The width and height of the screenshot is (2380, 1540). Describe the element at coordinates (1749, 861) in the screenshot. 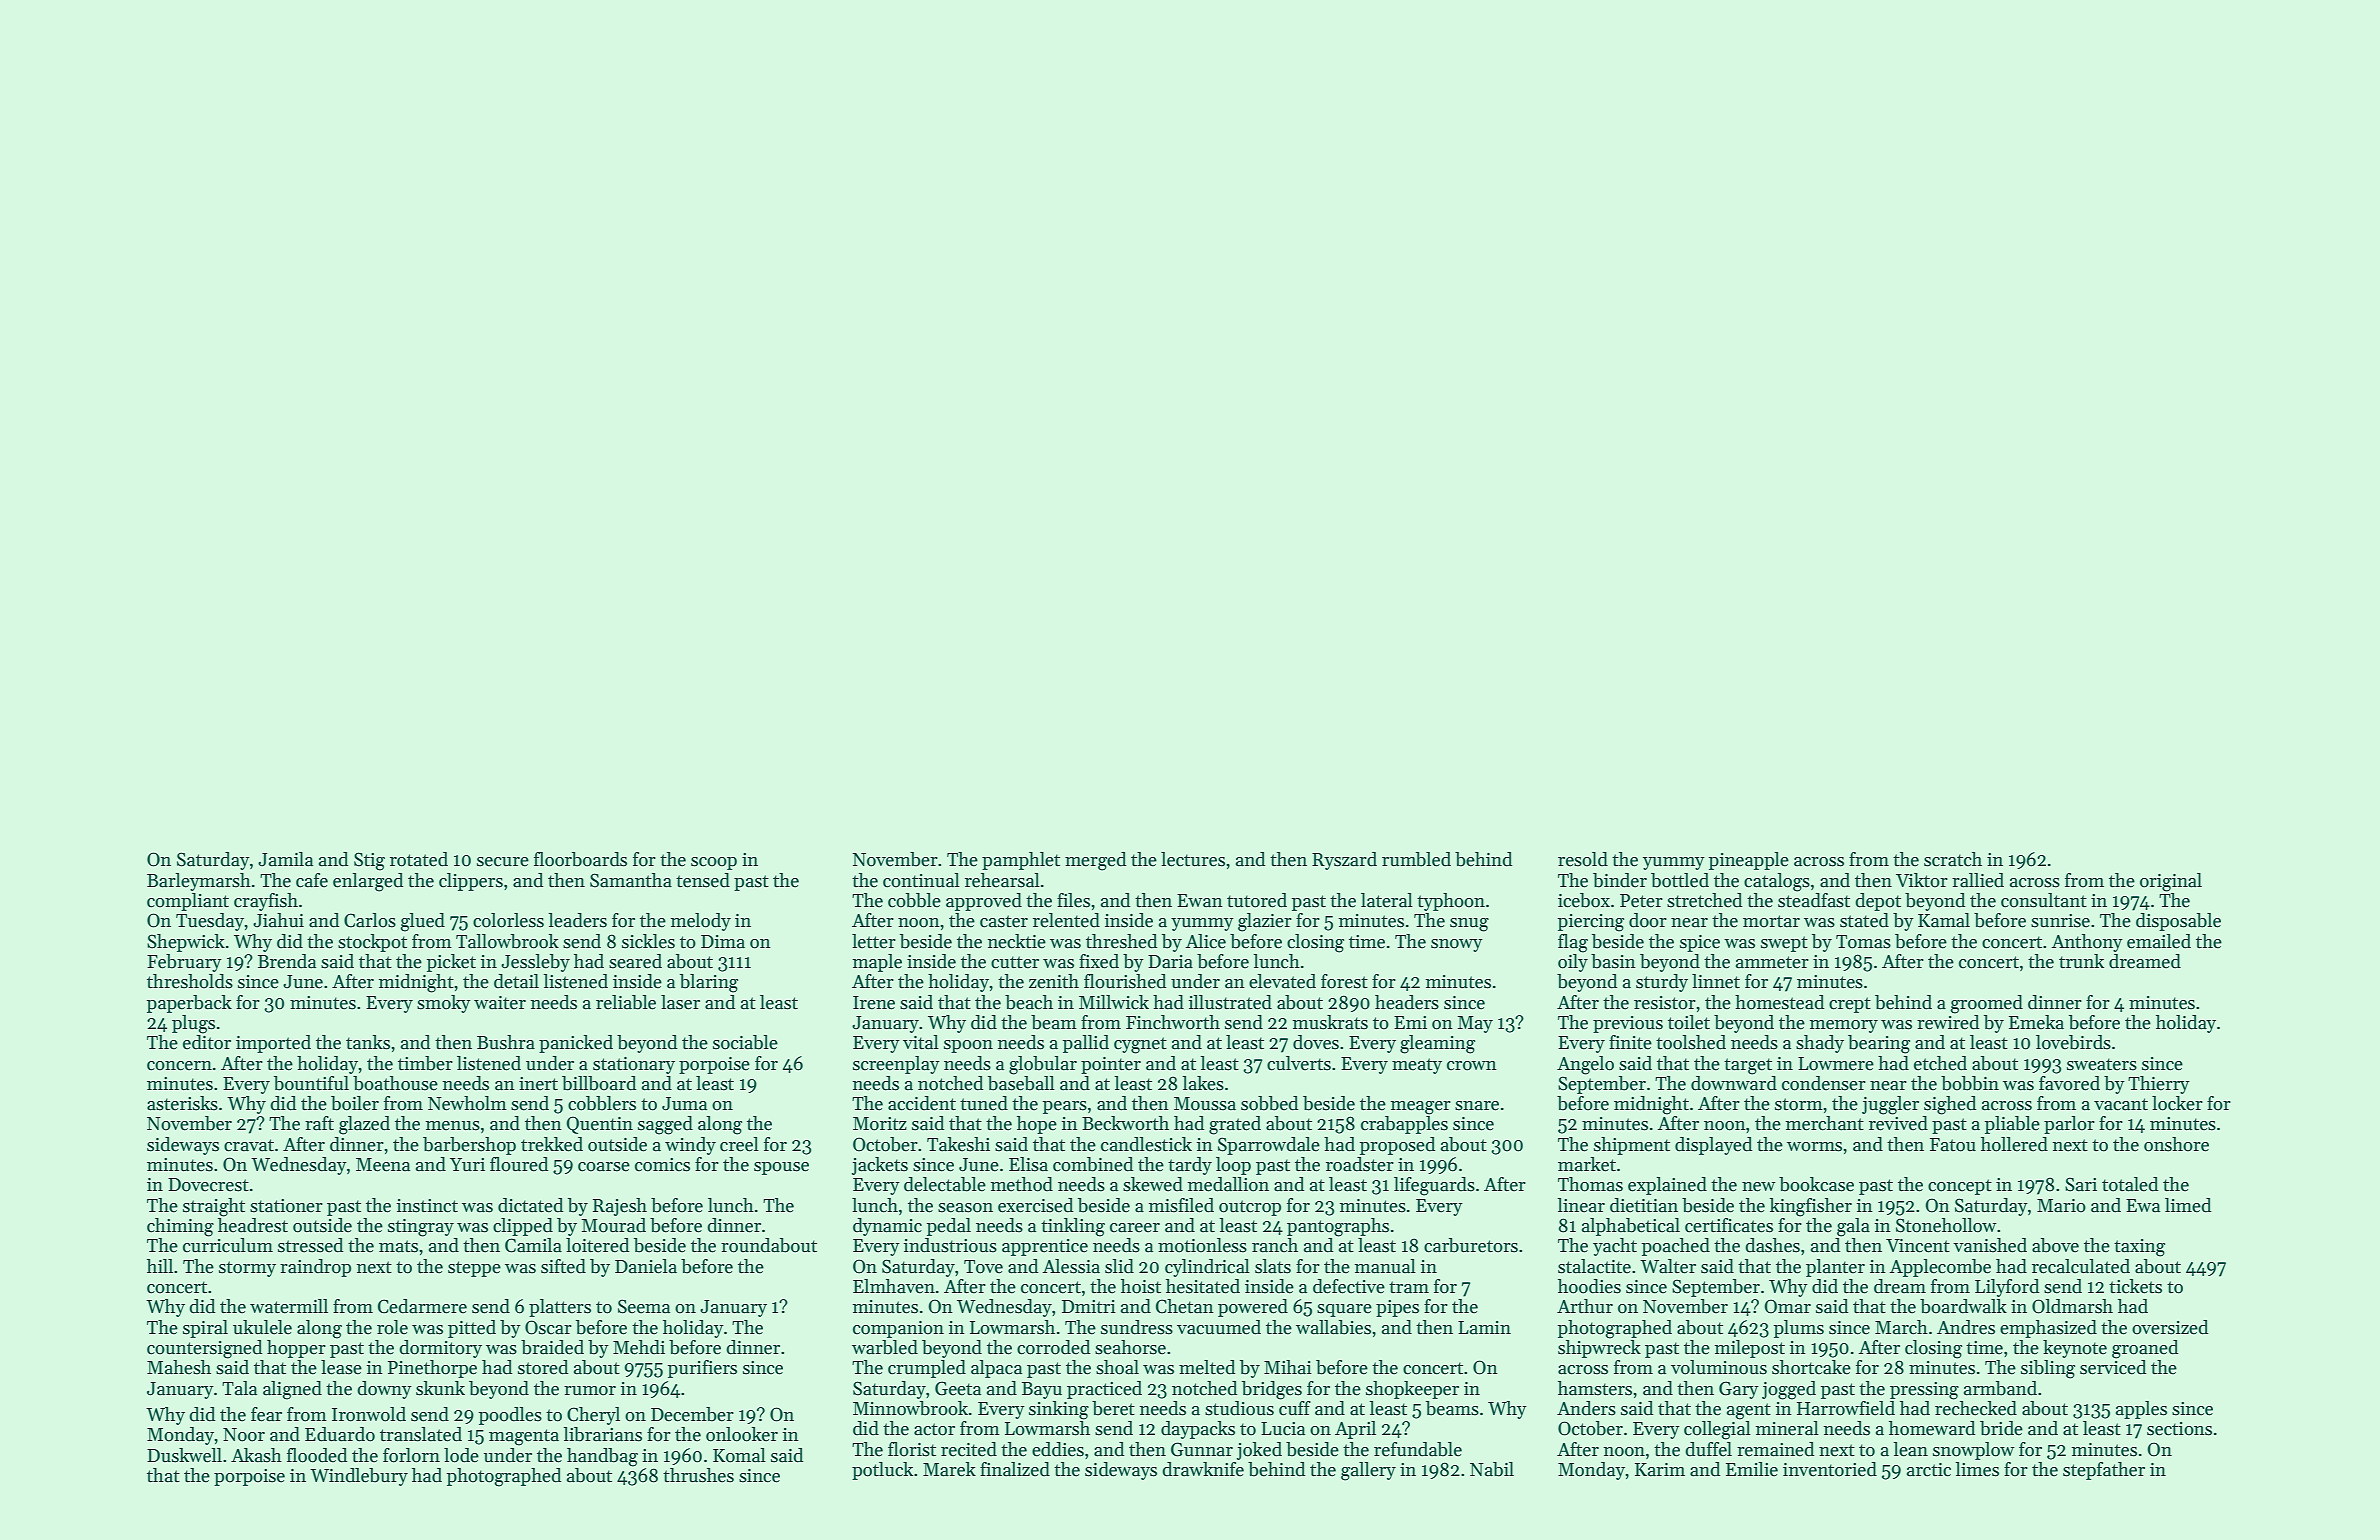

I see `pineapple` at that location.
